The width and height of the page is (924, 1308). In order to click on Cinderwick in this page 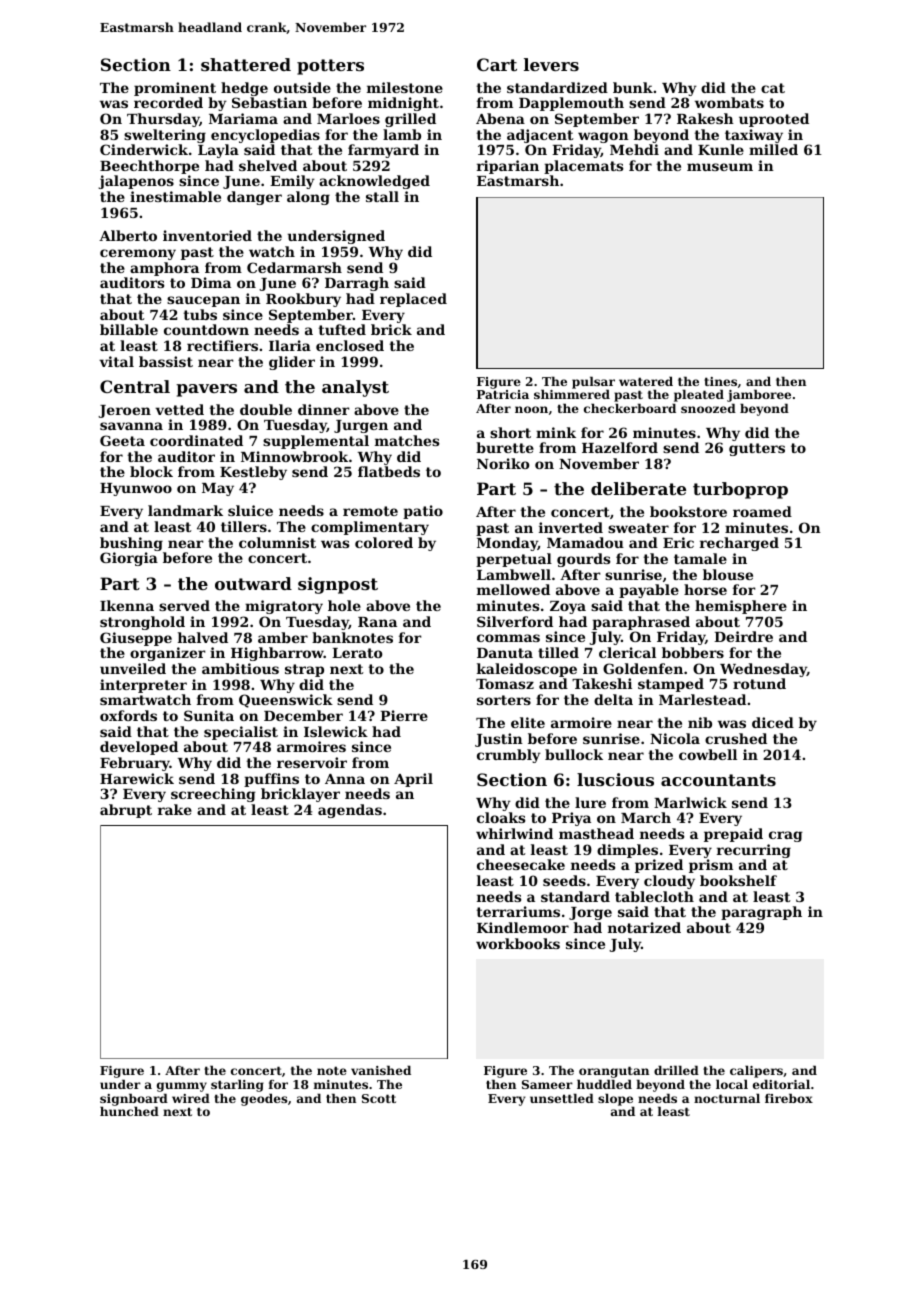, I will do `click(144, 149)`.
